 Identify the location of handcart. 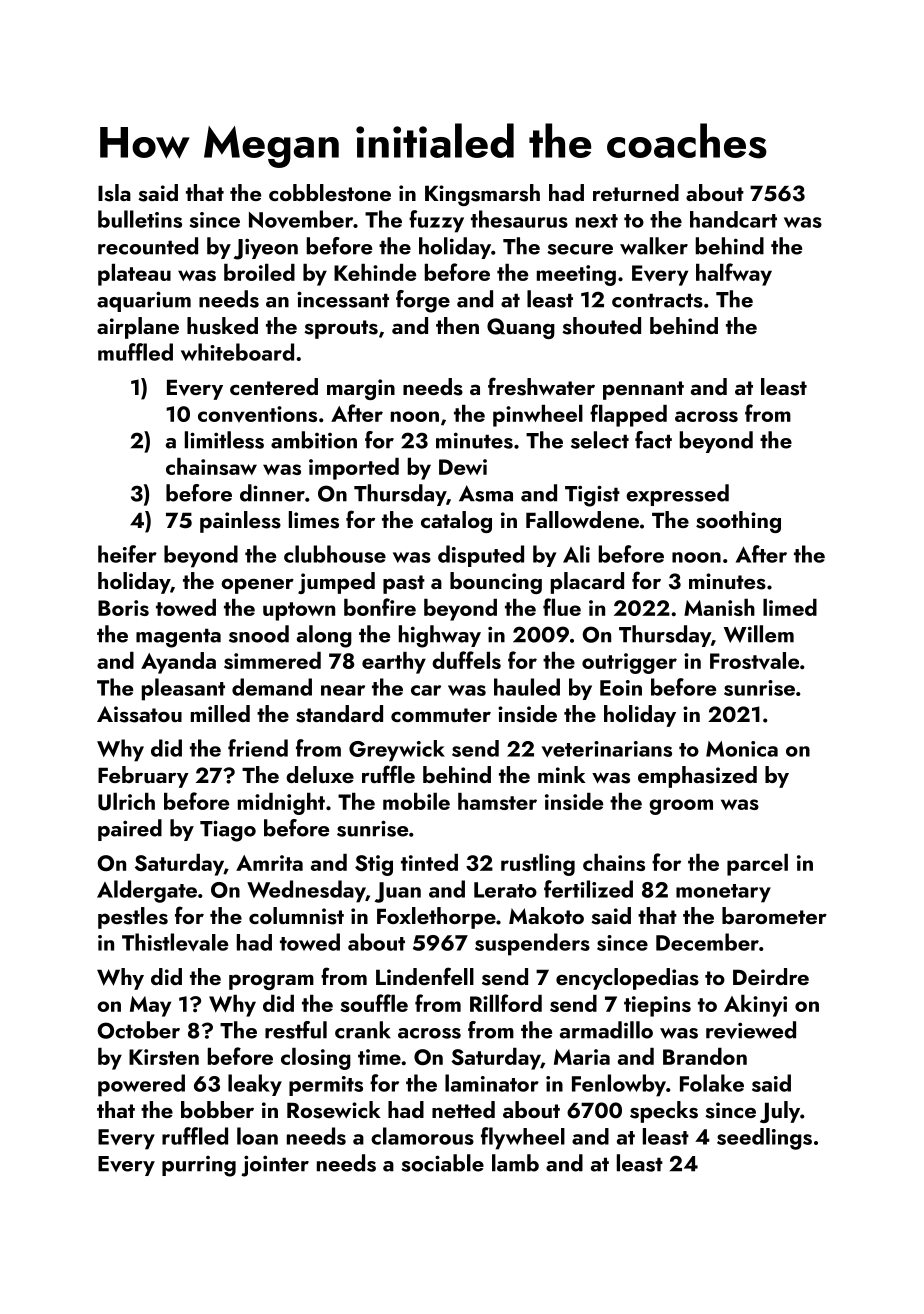
(733, 219).
